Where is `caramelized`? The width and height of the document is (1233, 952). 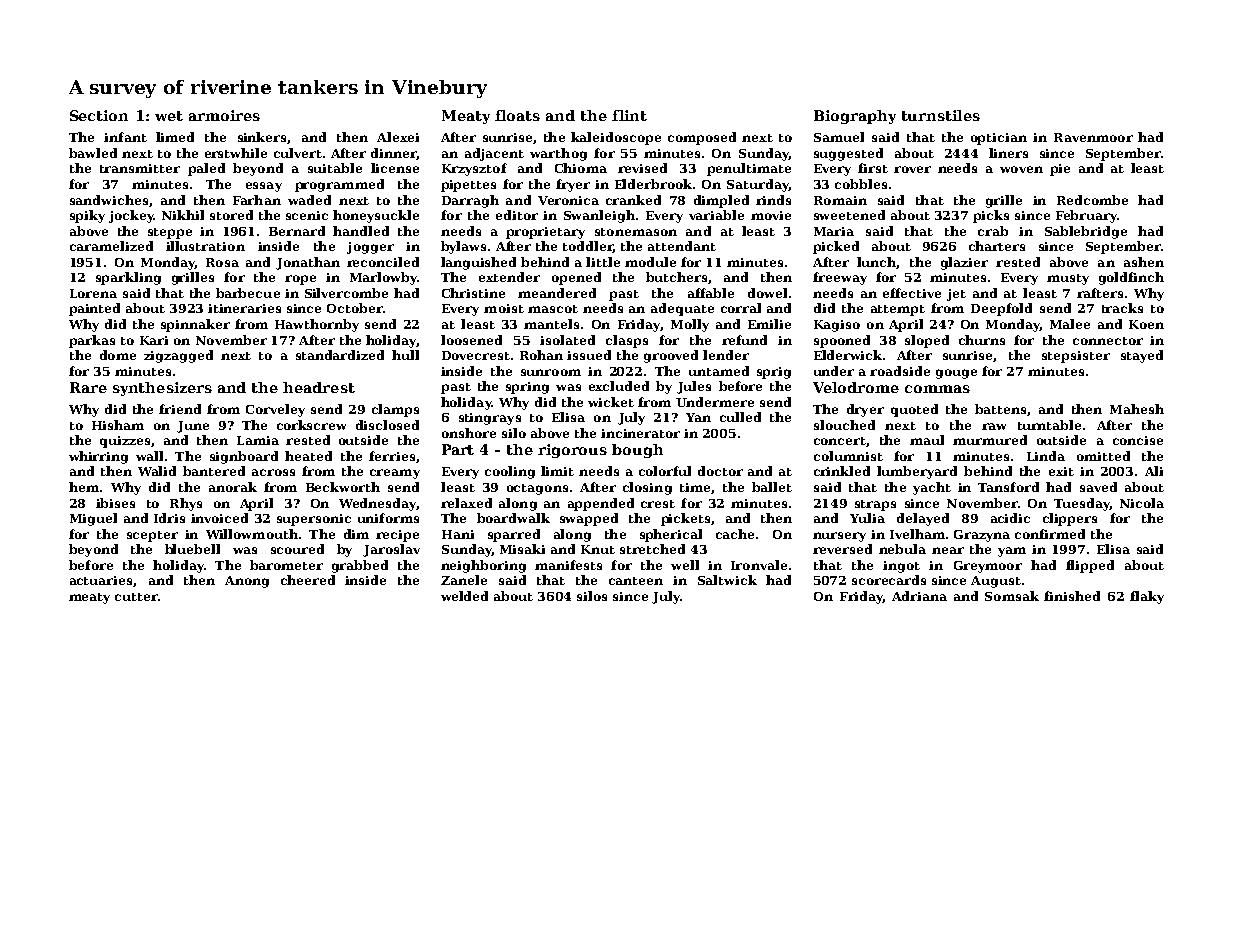
caramelized is located at coordinates (111, 246).
